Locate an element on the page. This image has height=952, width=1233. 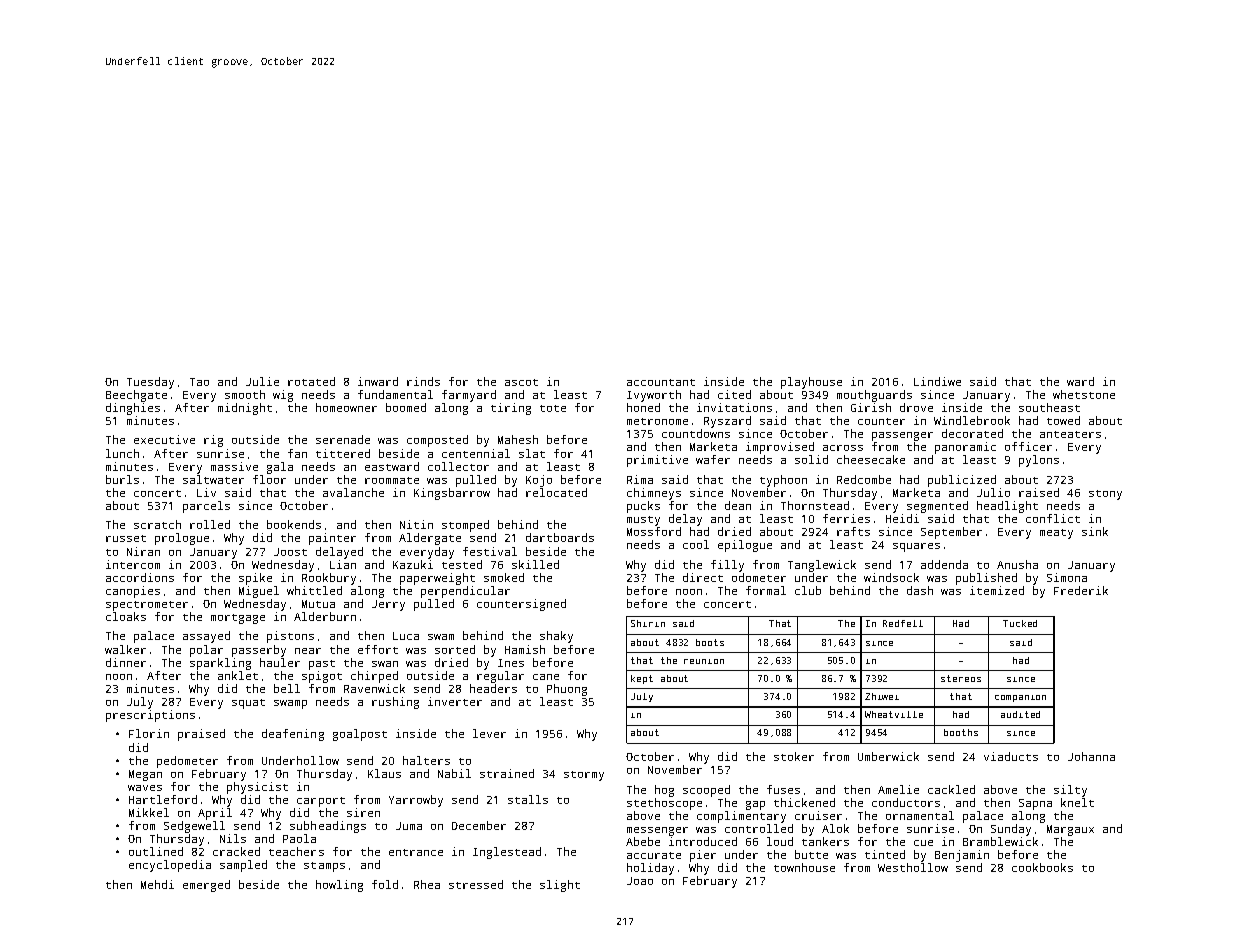
slat is located at coordinates (532, 453).
